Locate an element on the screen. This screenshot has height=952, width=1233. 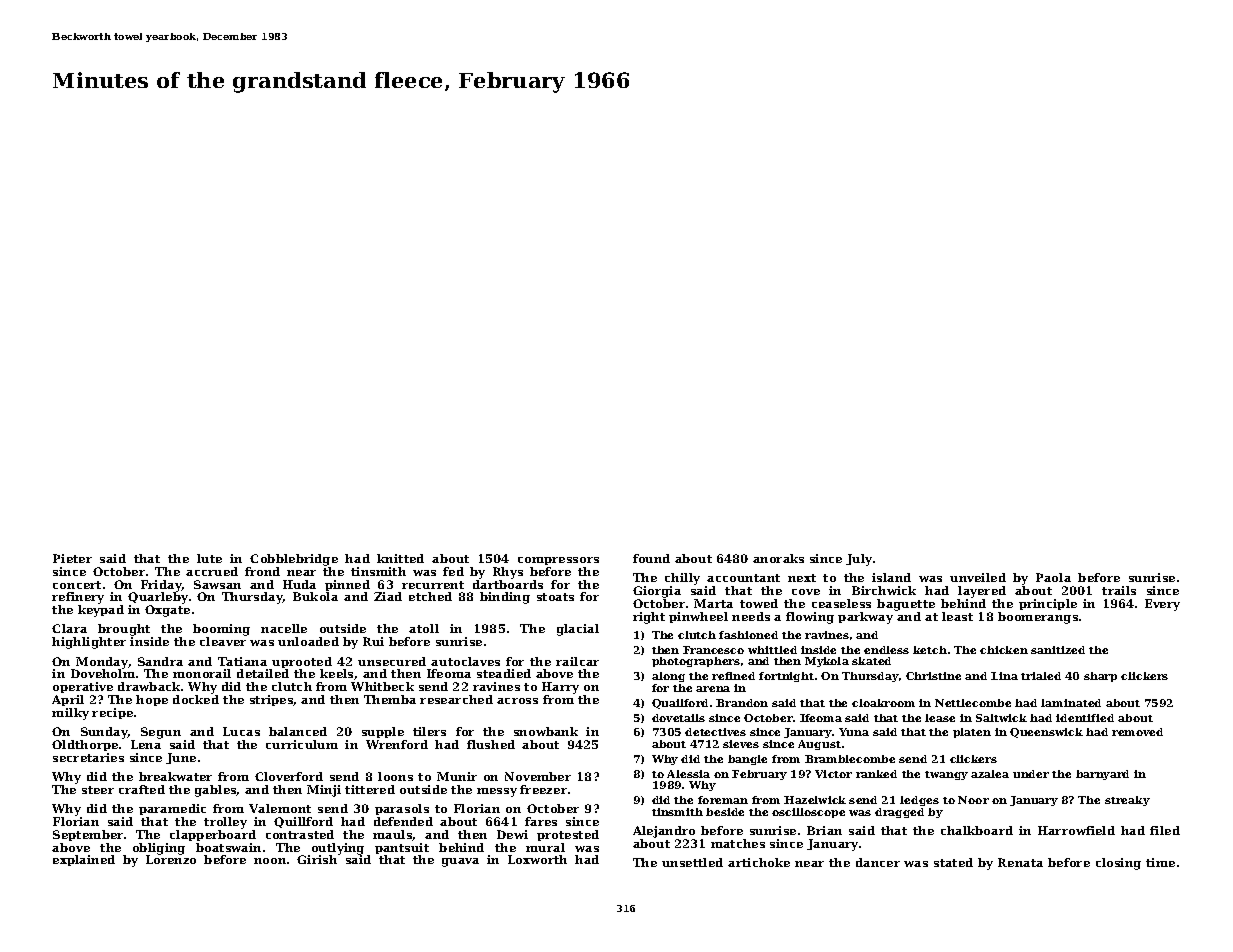
Brandon is located at coordinates (742, 703).
